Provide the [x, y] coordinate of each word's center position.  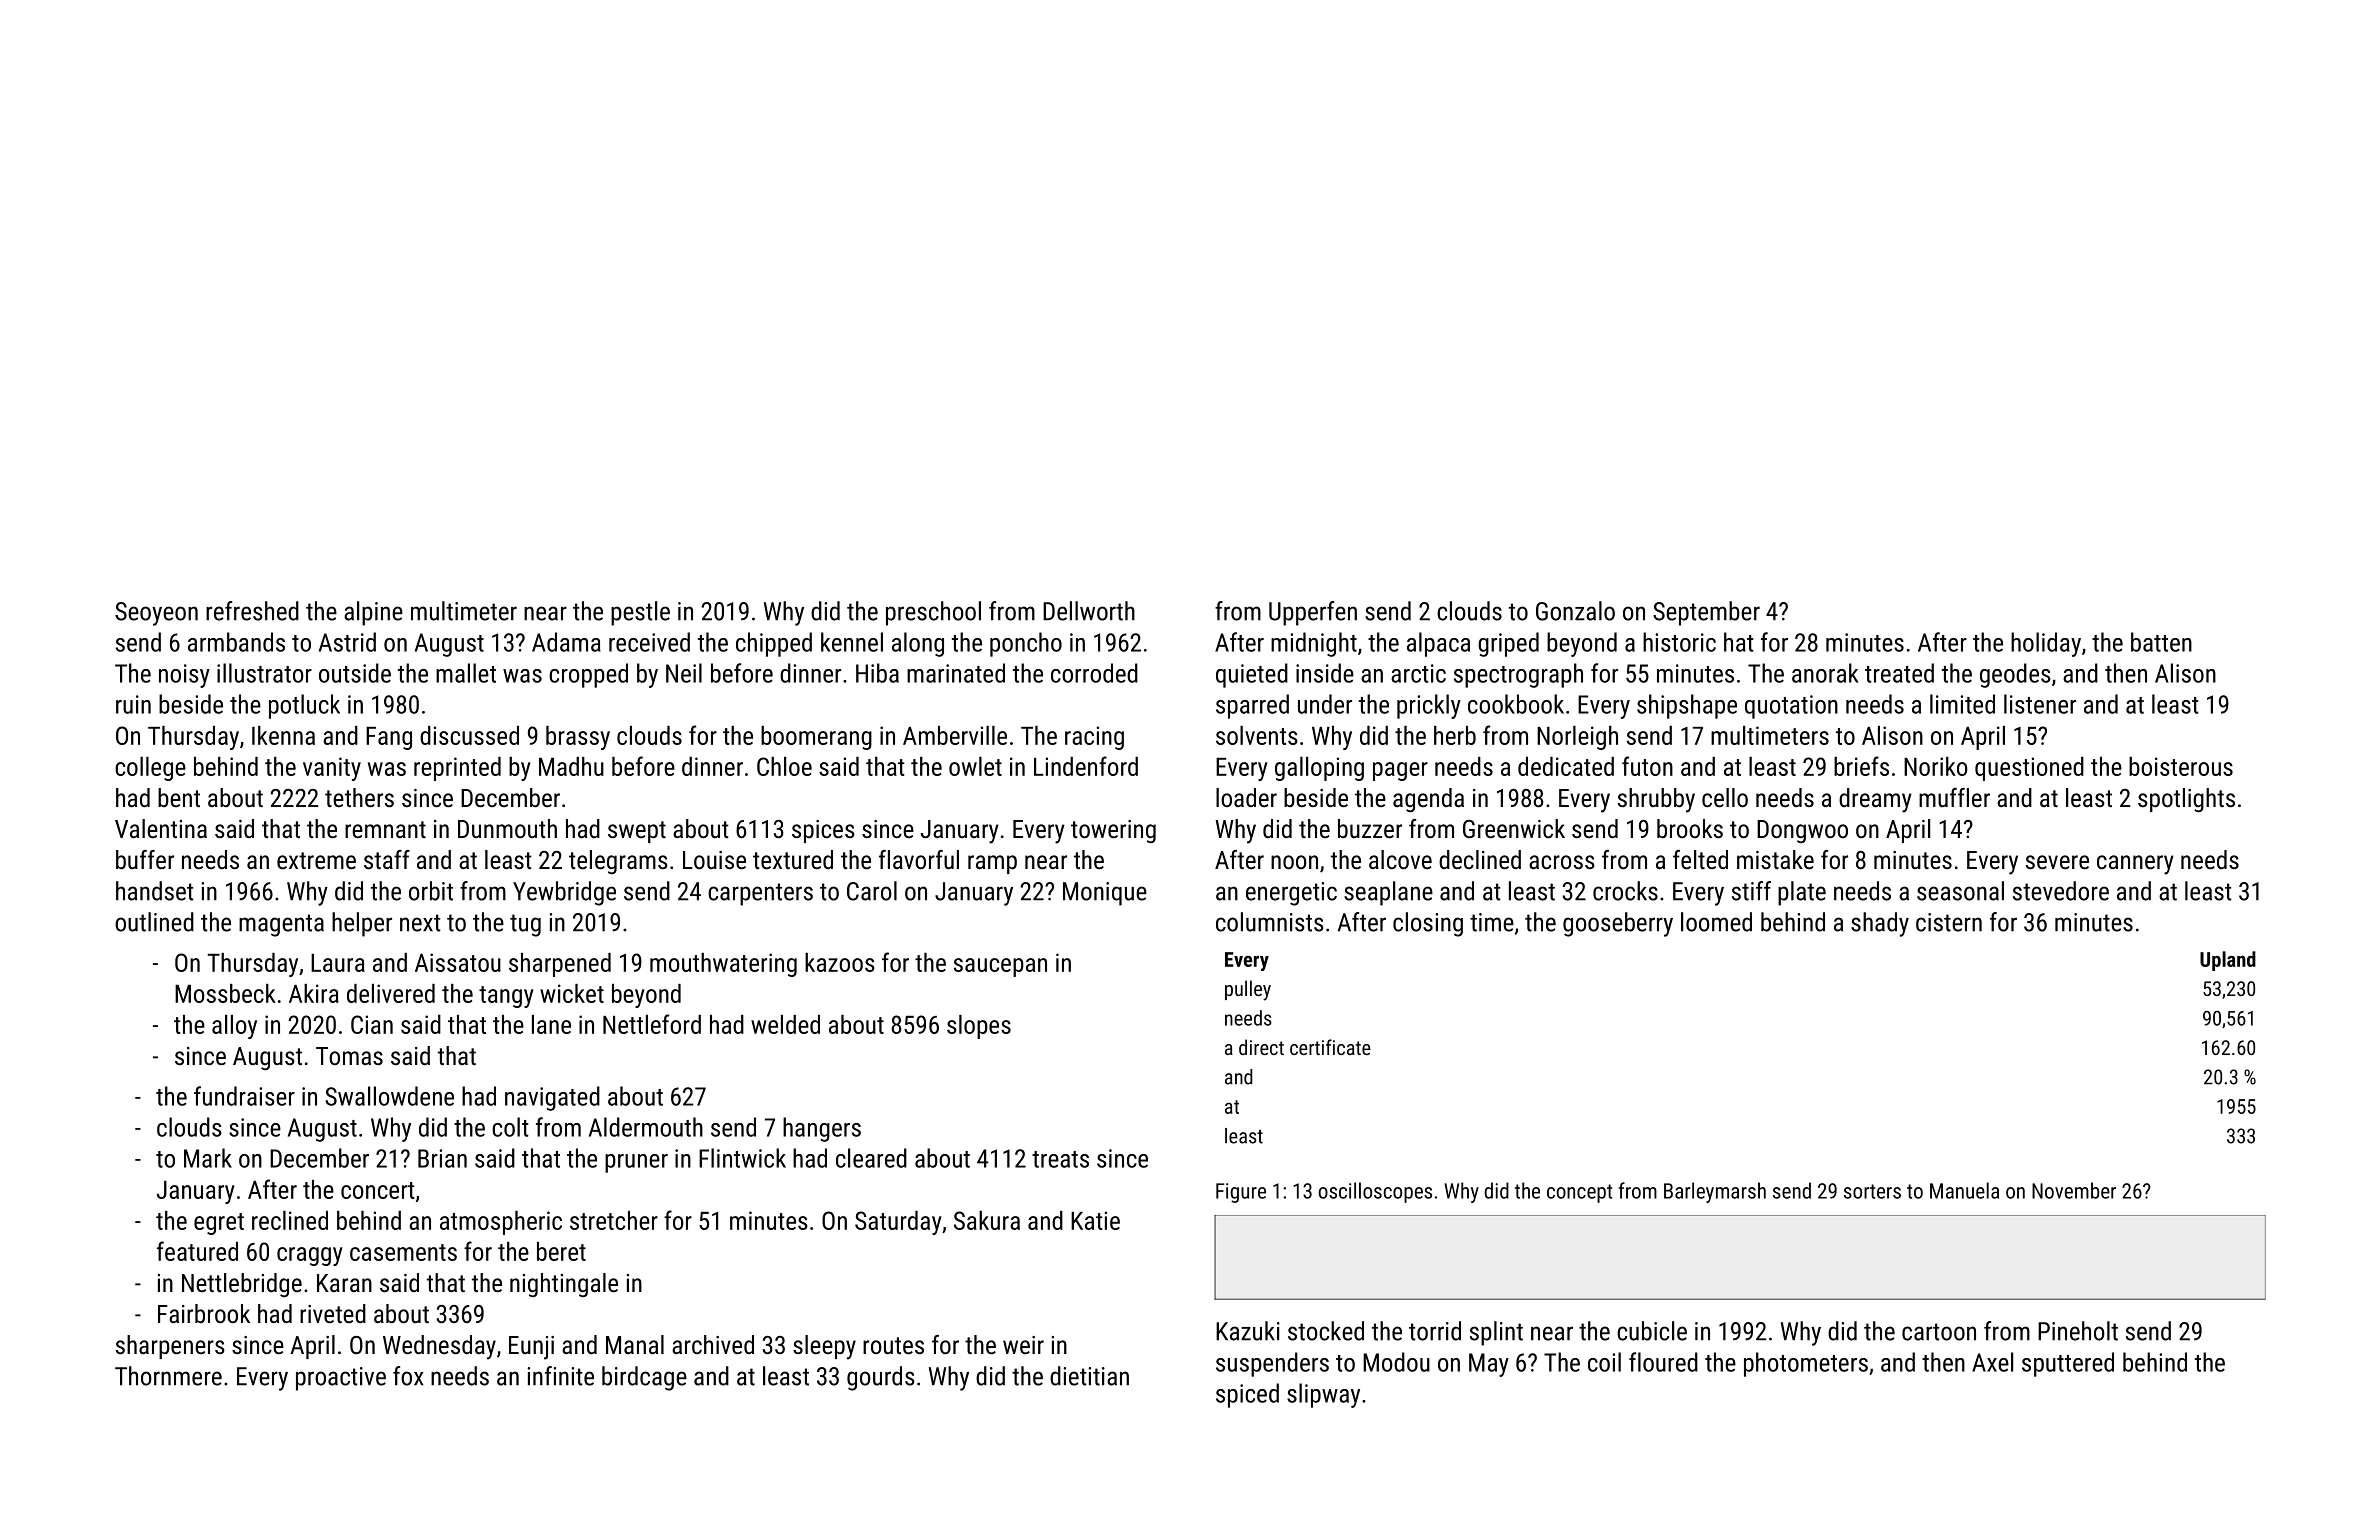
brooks [1690, 828]
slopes [979, 1027]
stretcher [614, 1220]
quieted [1252, 675]
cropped [588, 675]
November [2074, 1190]
